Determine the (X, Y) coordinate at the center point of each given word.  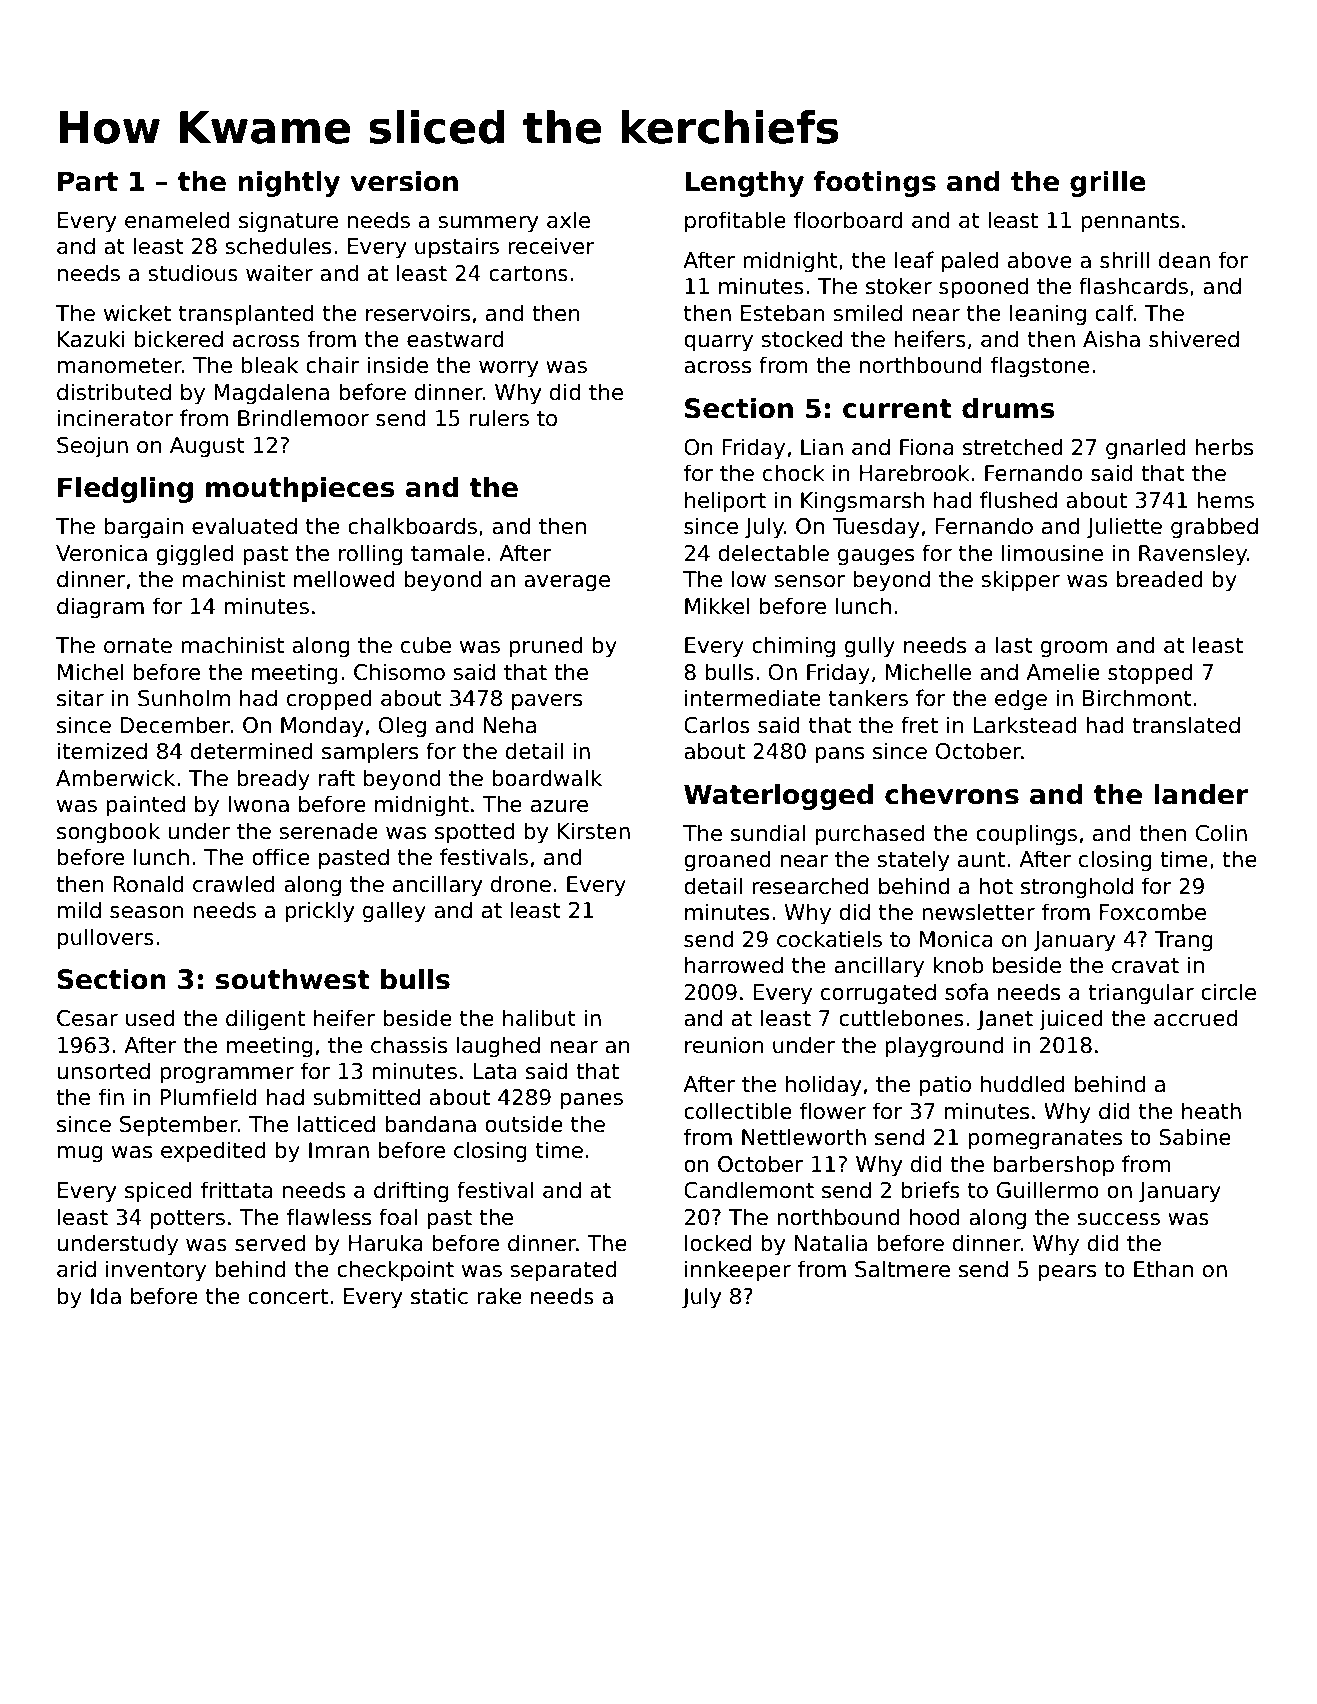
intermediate (753, 698)
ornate (138, 646)
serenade (328, 831)
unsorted (103, 1071)
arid (76, 1269)
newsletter (978, 912)
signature (288, 222)
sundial (768, 833)
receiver (551, 246)
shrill (1124, 260)
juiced (1070, 1020)
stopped (1150, 674)
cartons (528, 274)
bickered (179, 339)
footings (875, 183)
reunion (724, 1045)
